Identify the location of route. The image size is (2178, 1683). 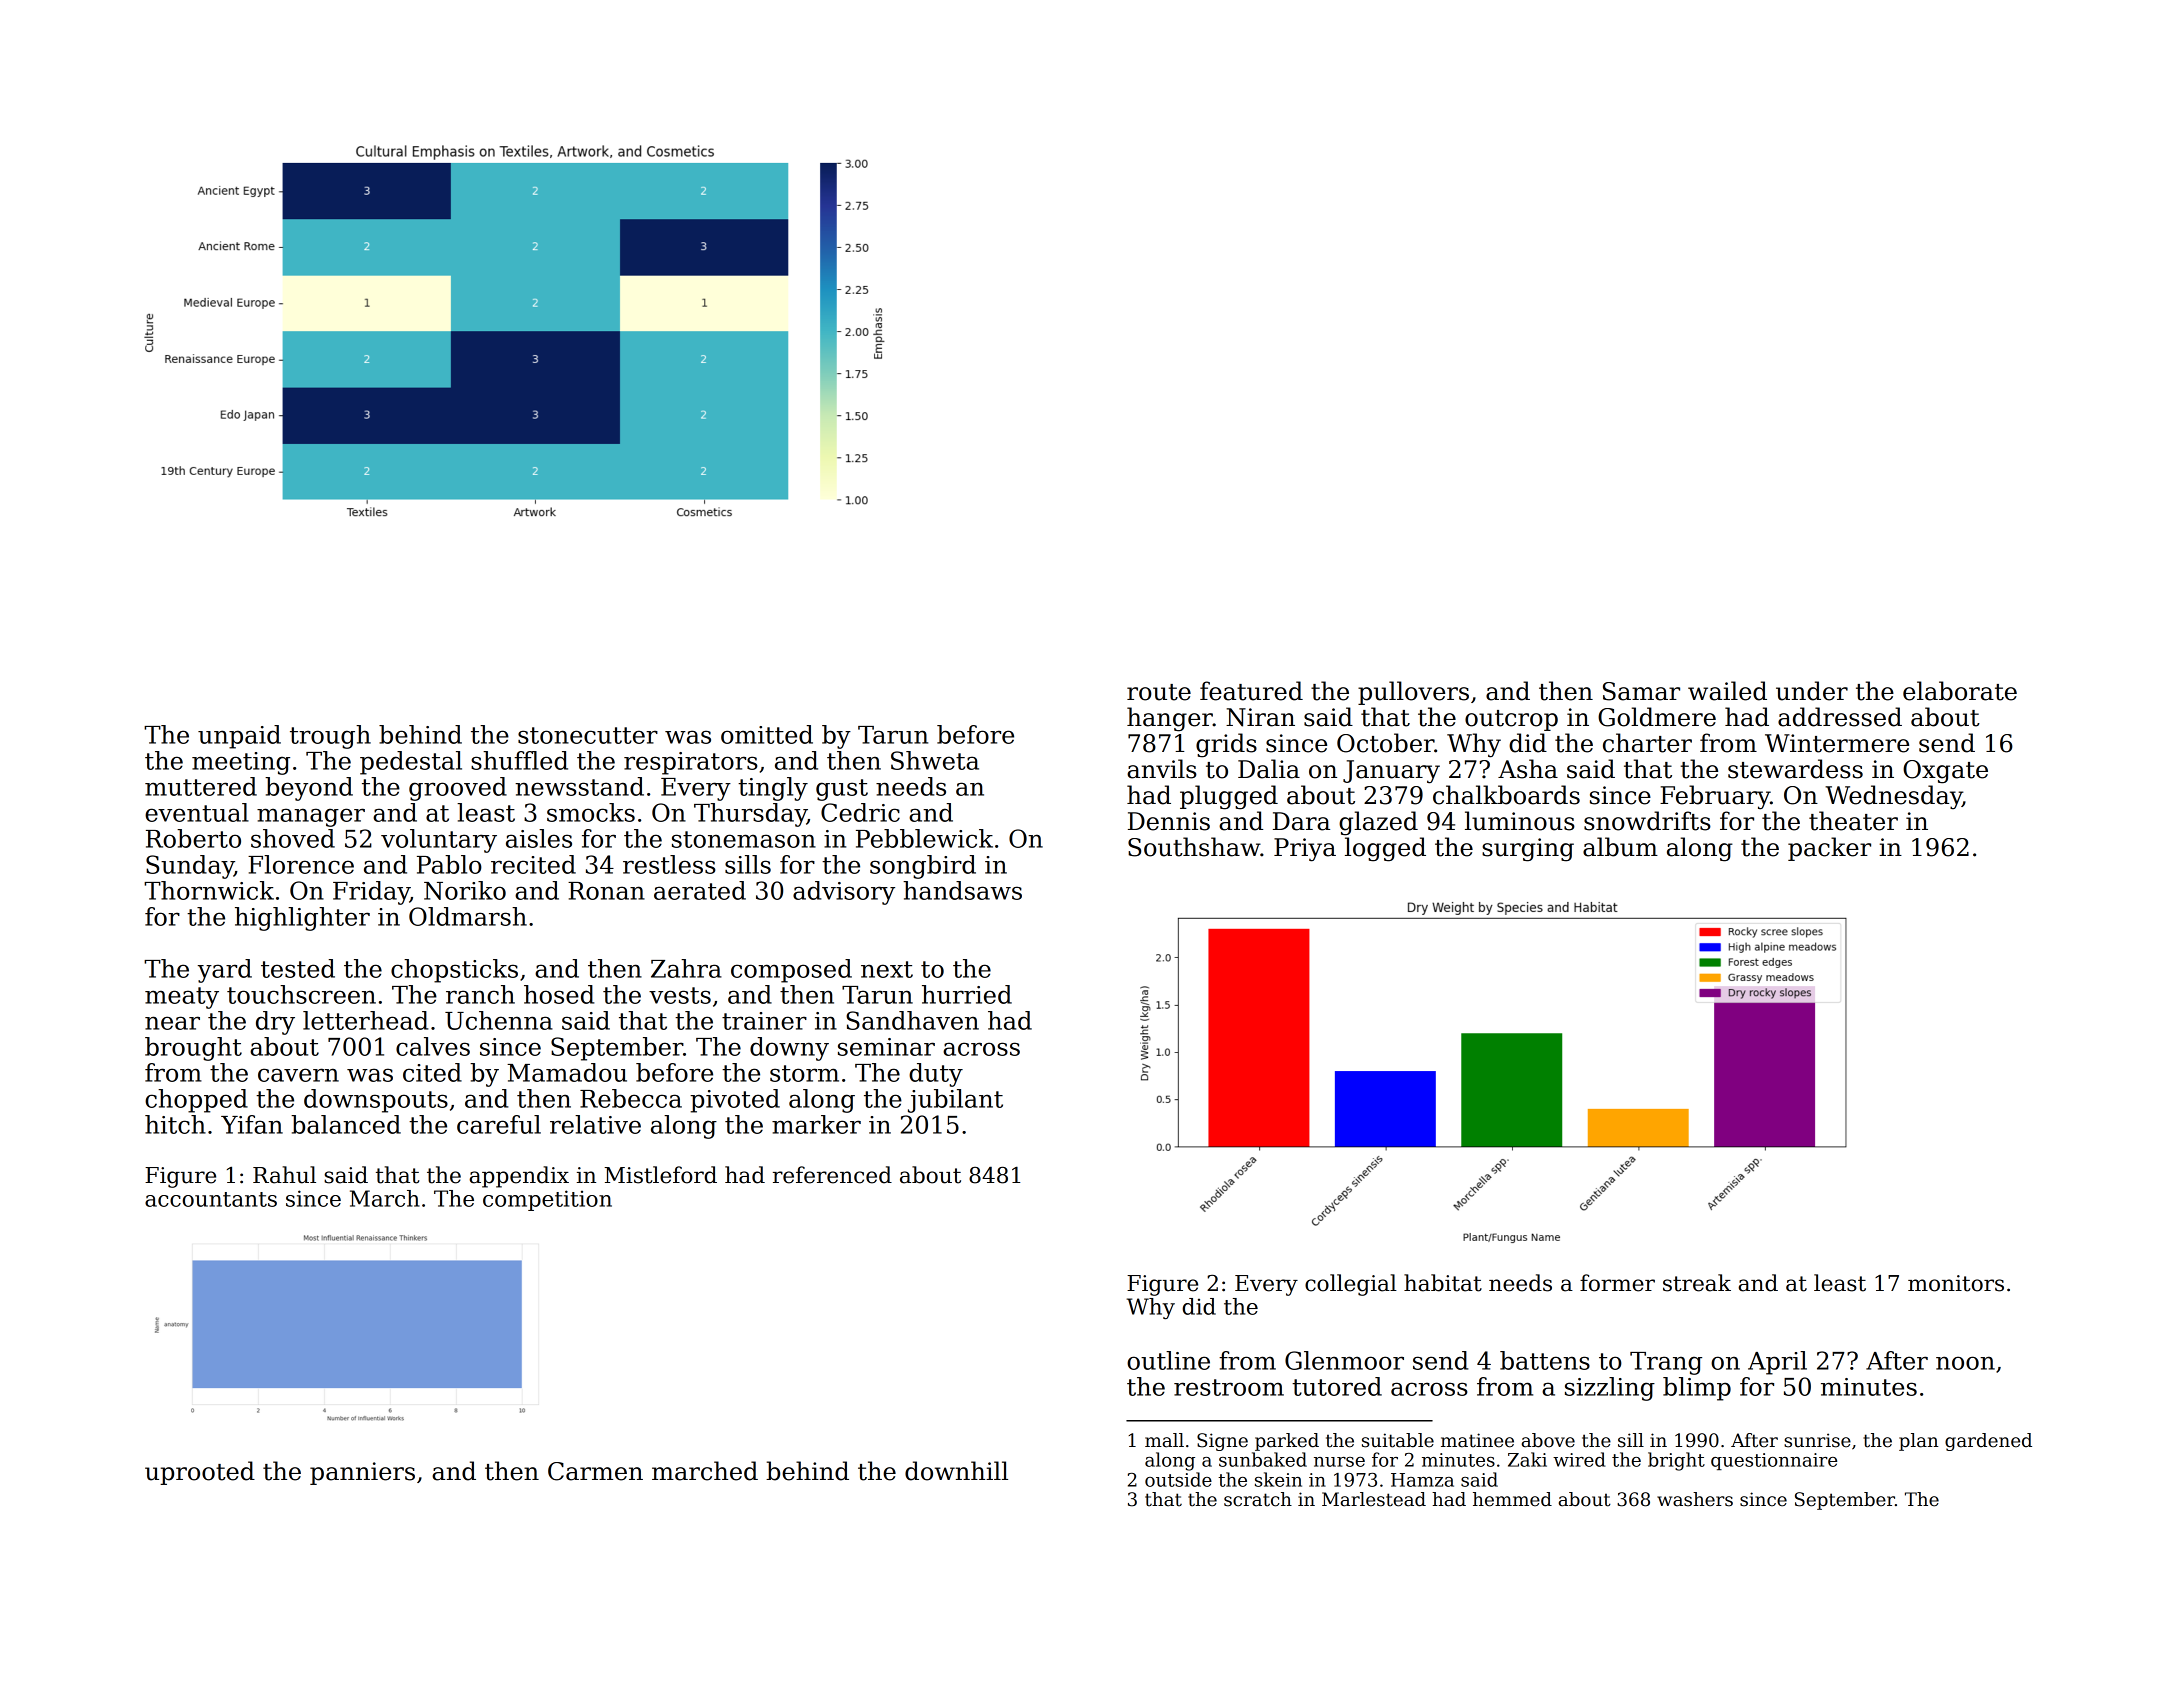
(1159, 692).
